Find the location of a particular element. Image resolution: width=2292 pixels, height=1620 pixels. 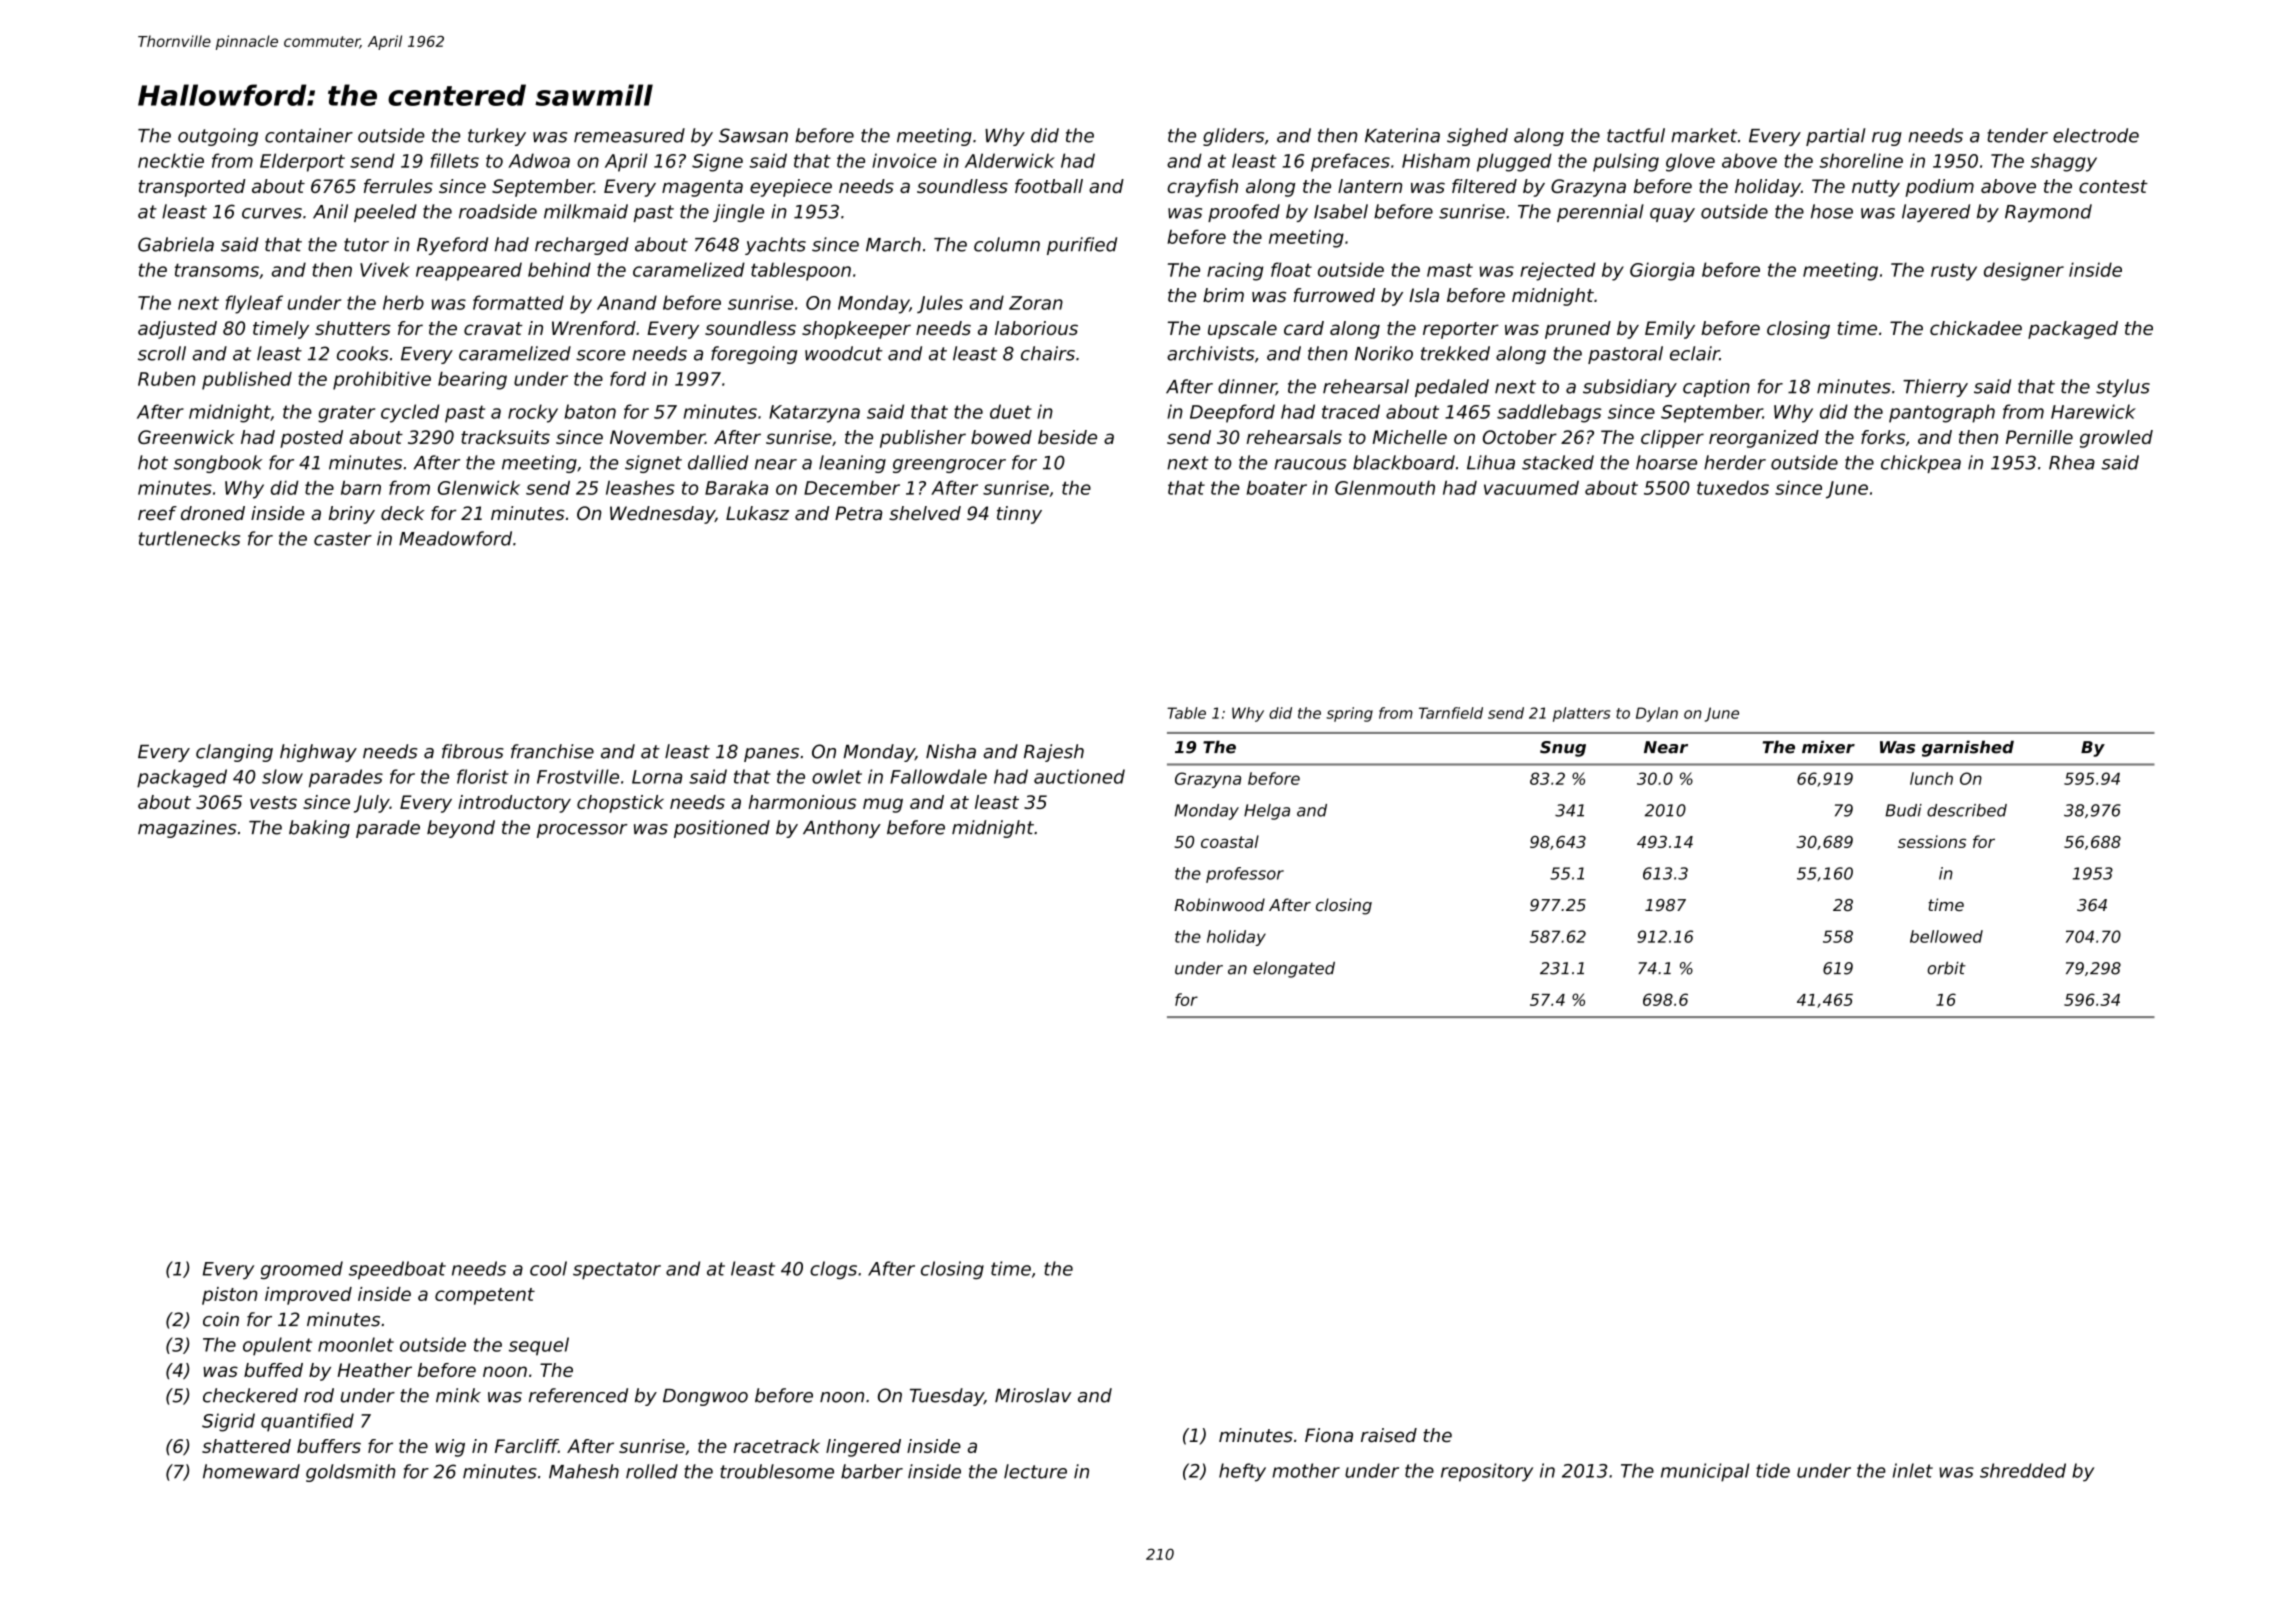

tactful is located at coordinates (1636, 135).
